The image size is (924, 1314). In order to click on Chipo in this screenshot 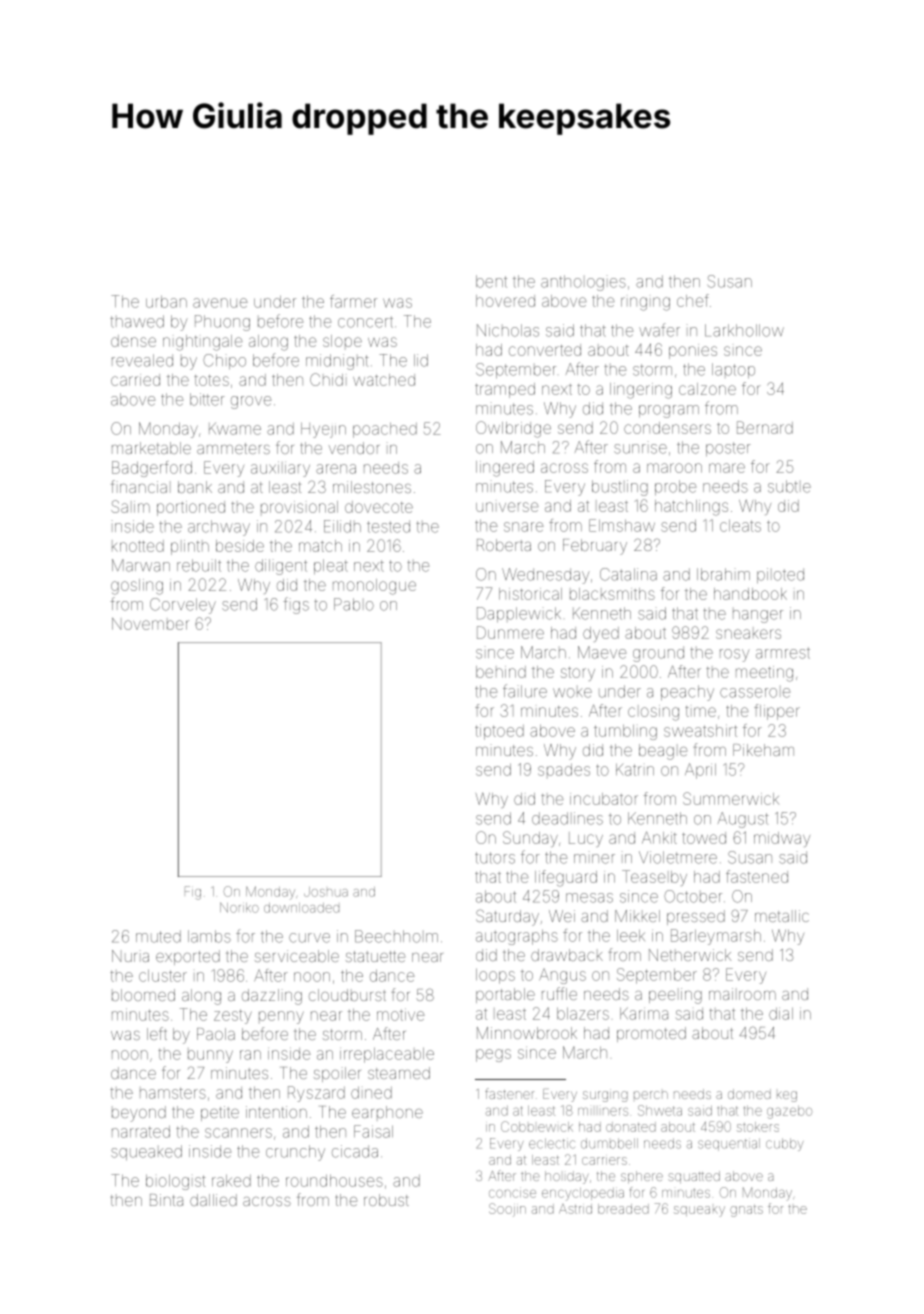, I will do `click(224, 361)`.
